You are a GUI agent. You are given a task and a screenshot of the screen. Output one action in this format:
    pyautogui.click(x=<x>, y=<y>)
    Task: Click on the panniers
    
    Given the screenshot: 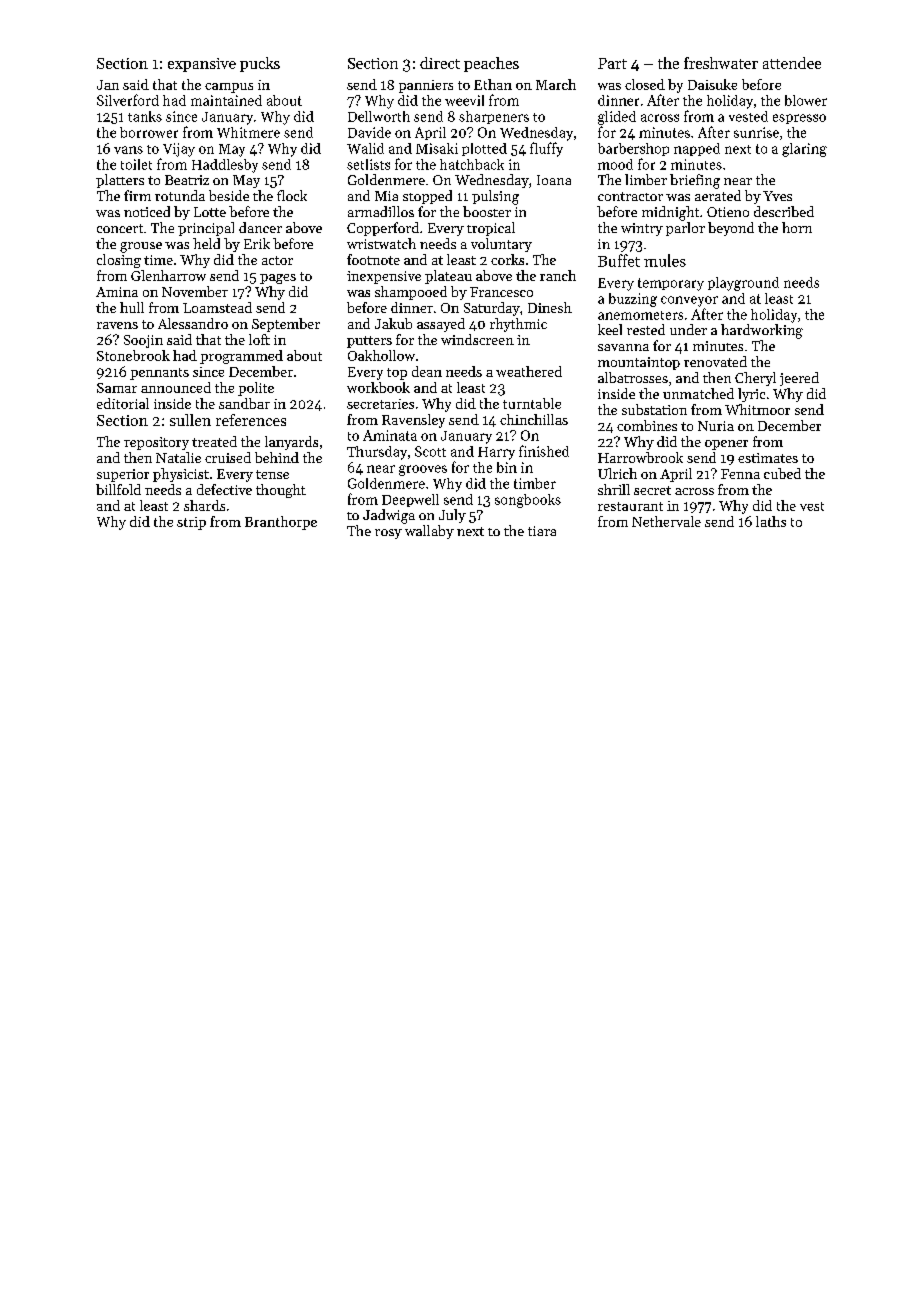 What is the action you would take?
    pyautogui.click(x=426, y=86)
